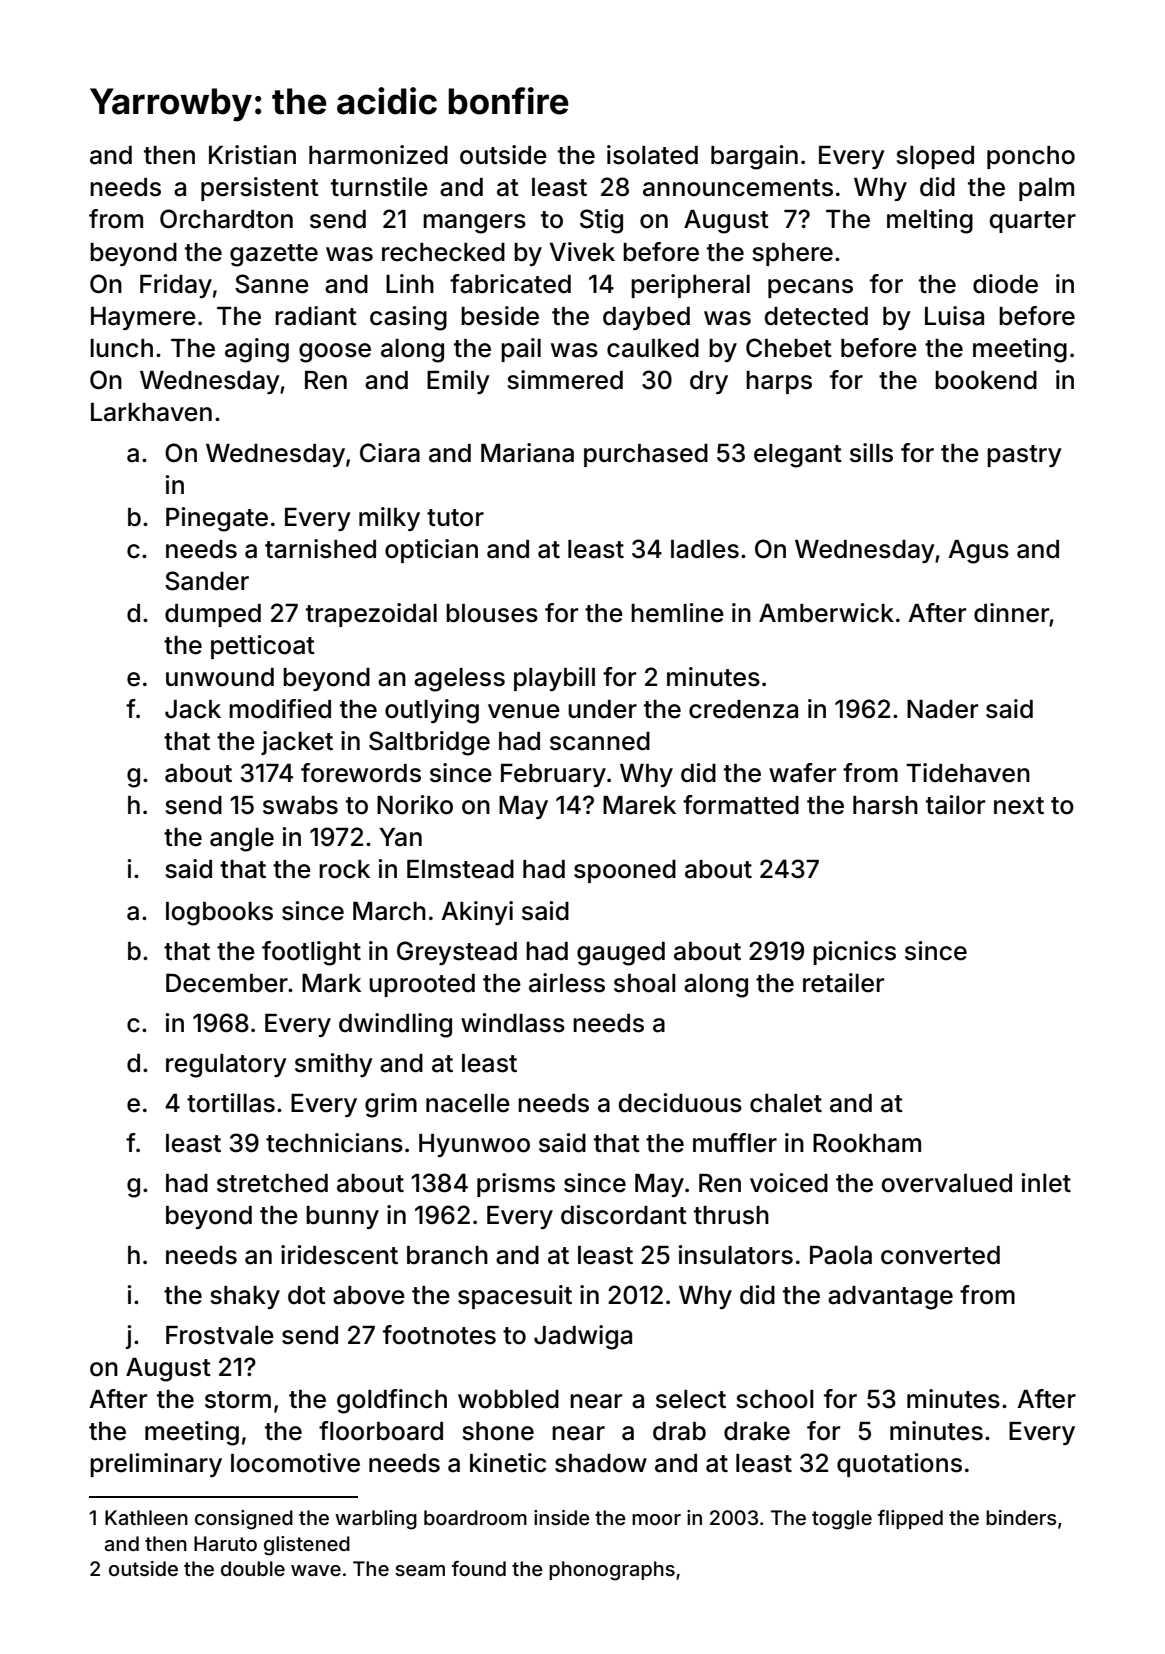 The width and height of the screenshot is (1165, 1654). What do you see at coordinates (646, 455) in the screenshot?
I see `purchased` at bounding box center [646, 455].
